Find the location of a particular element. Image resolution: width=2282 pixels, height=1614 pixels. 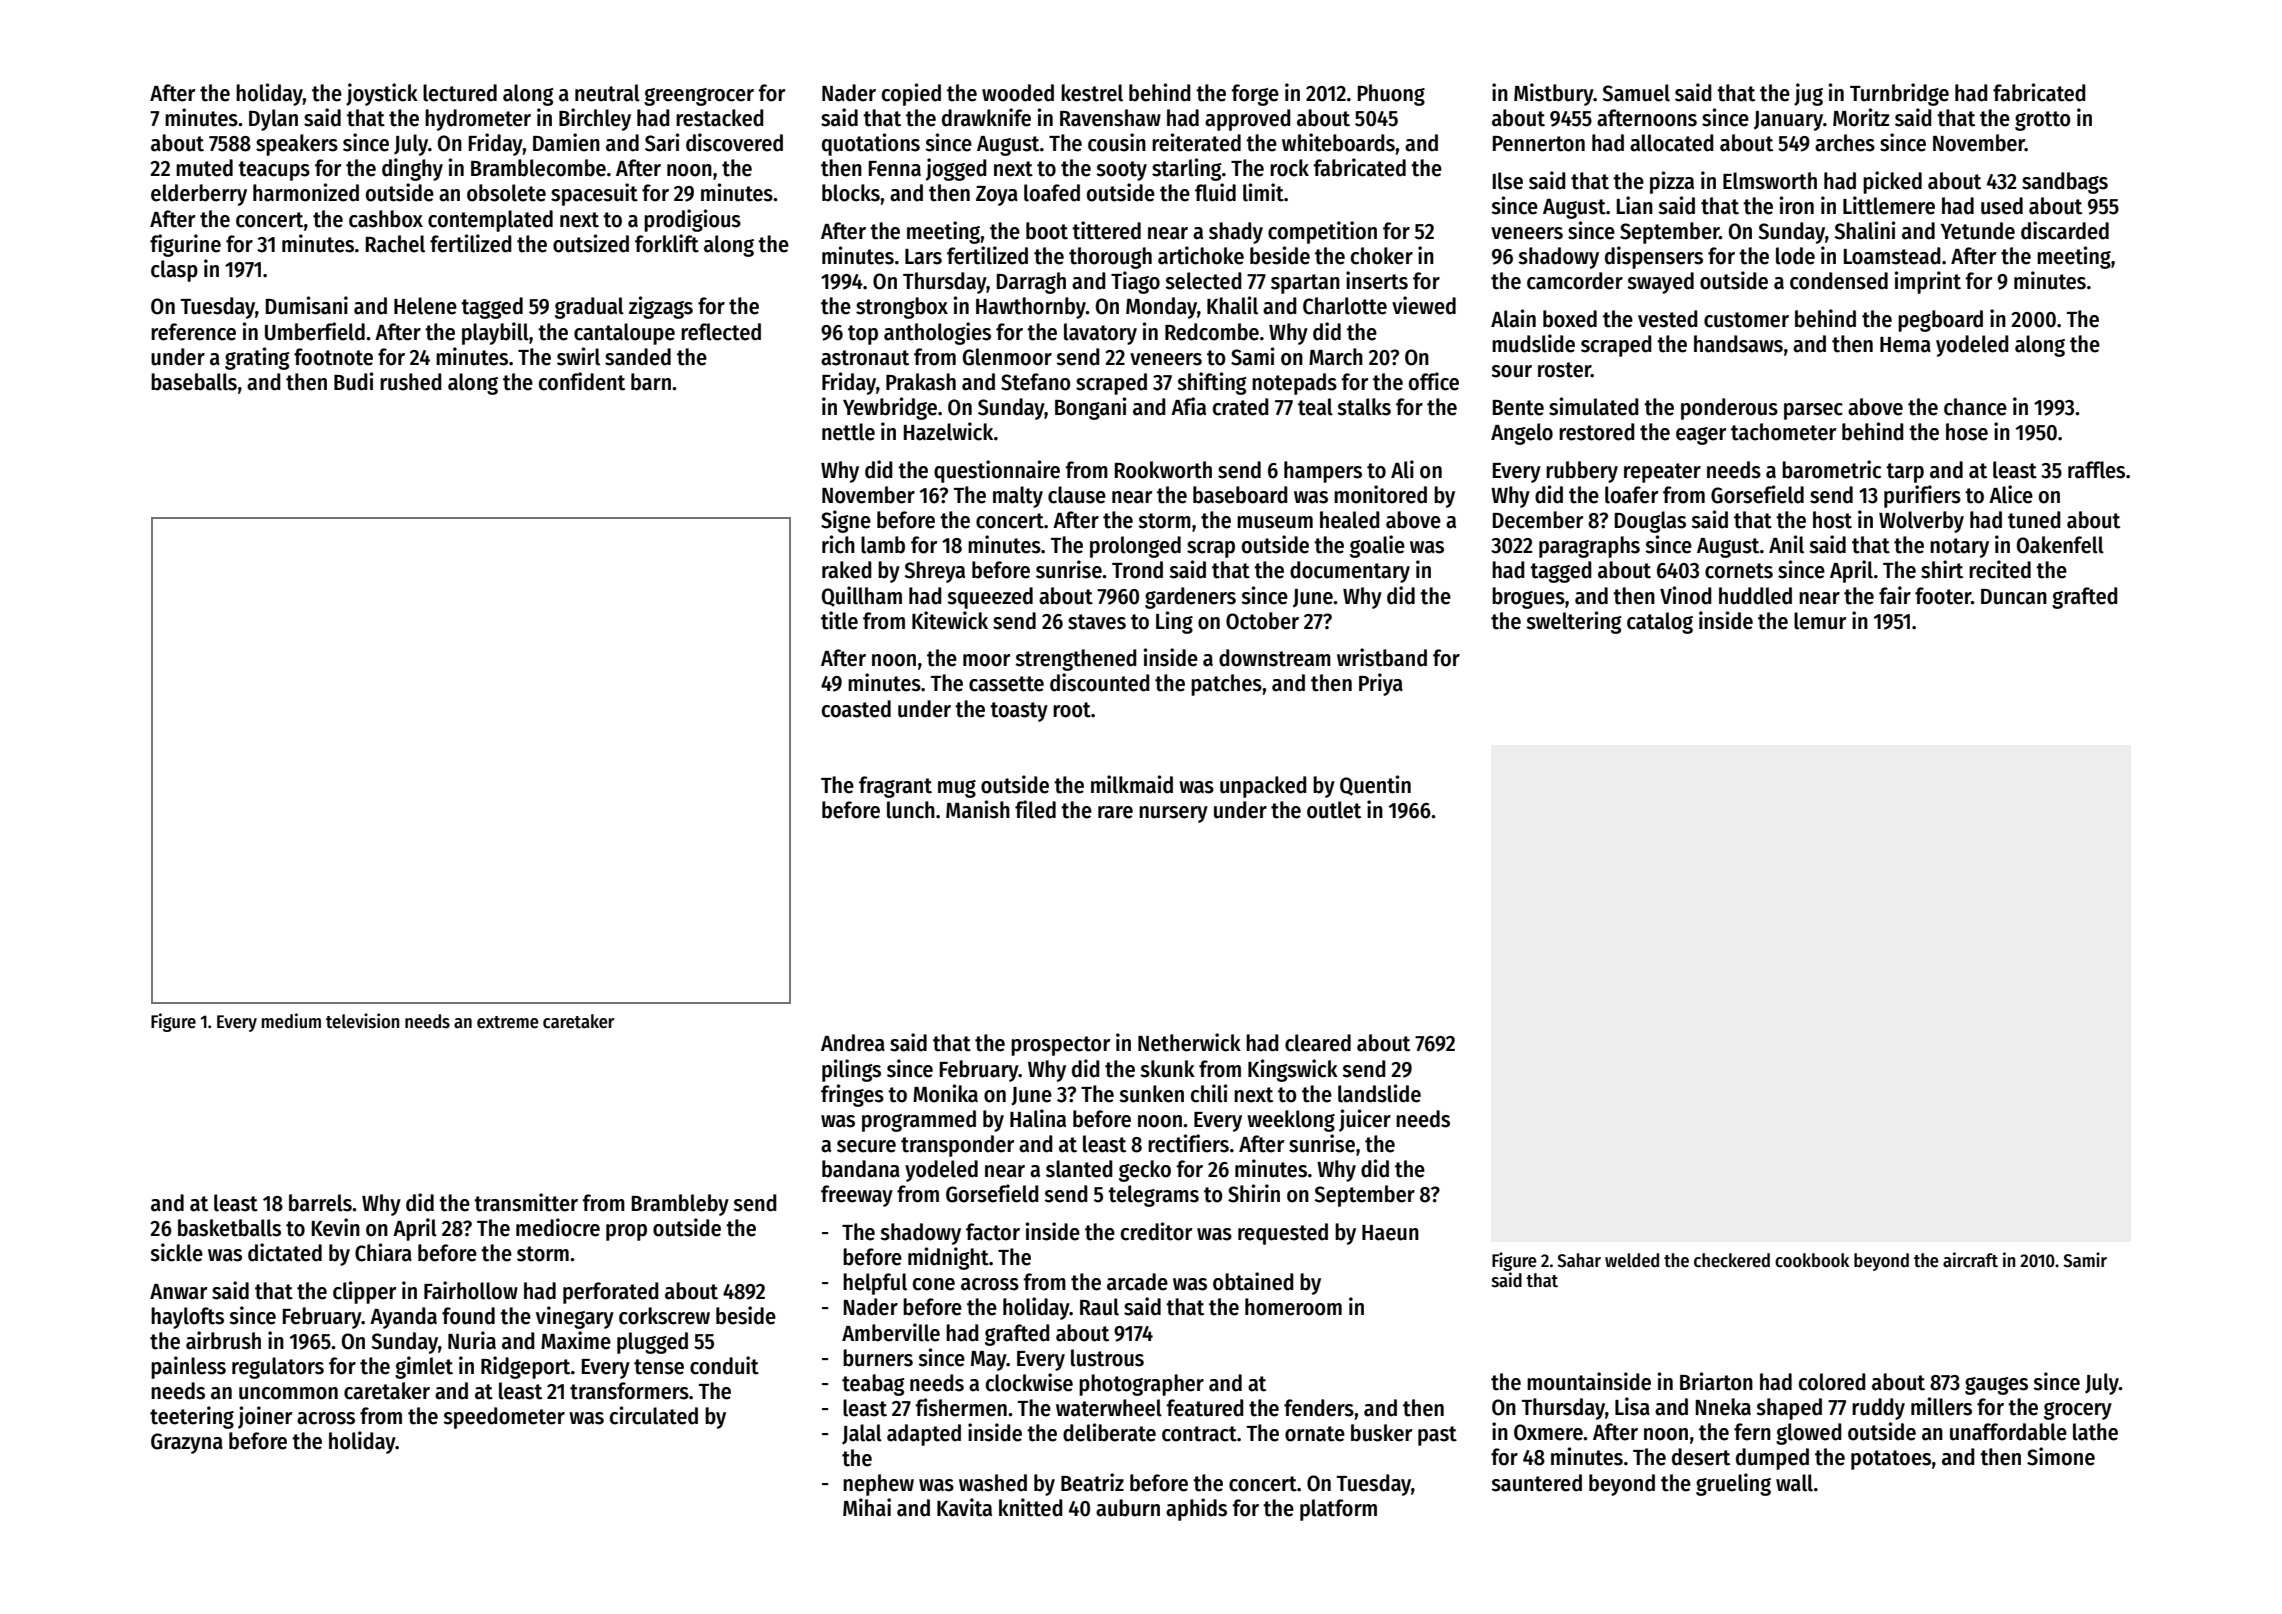

Andrea is located at coordinates (853, 1043).
